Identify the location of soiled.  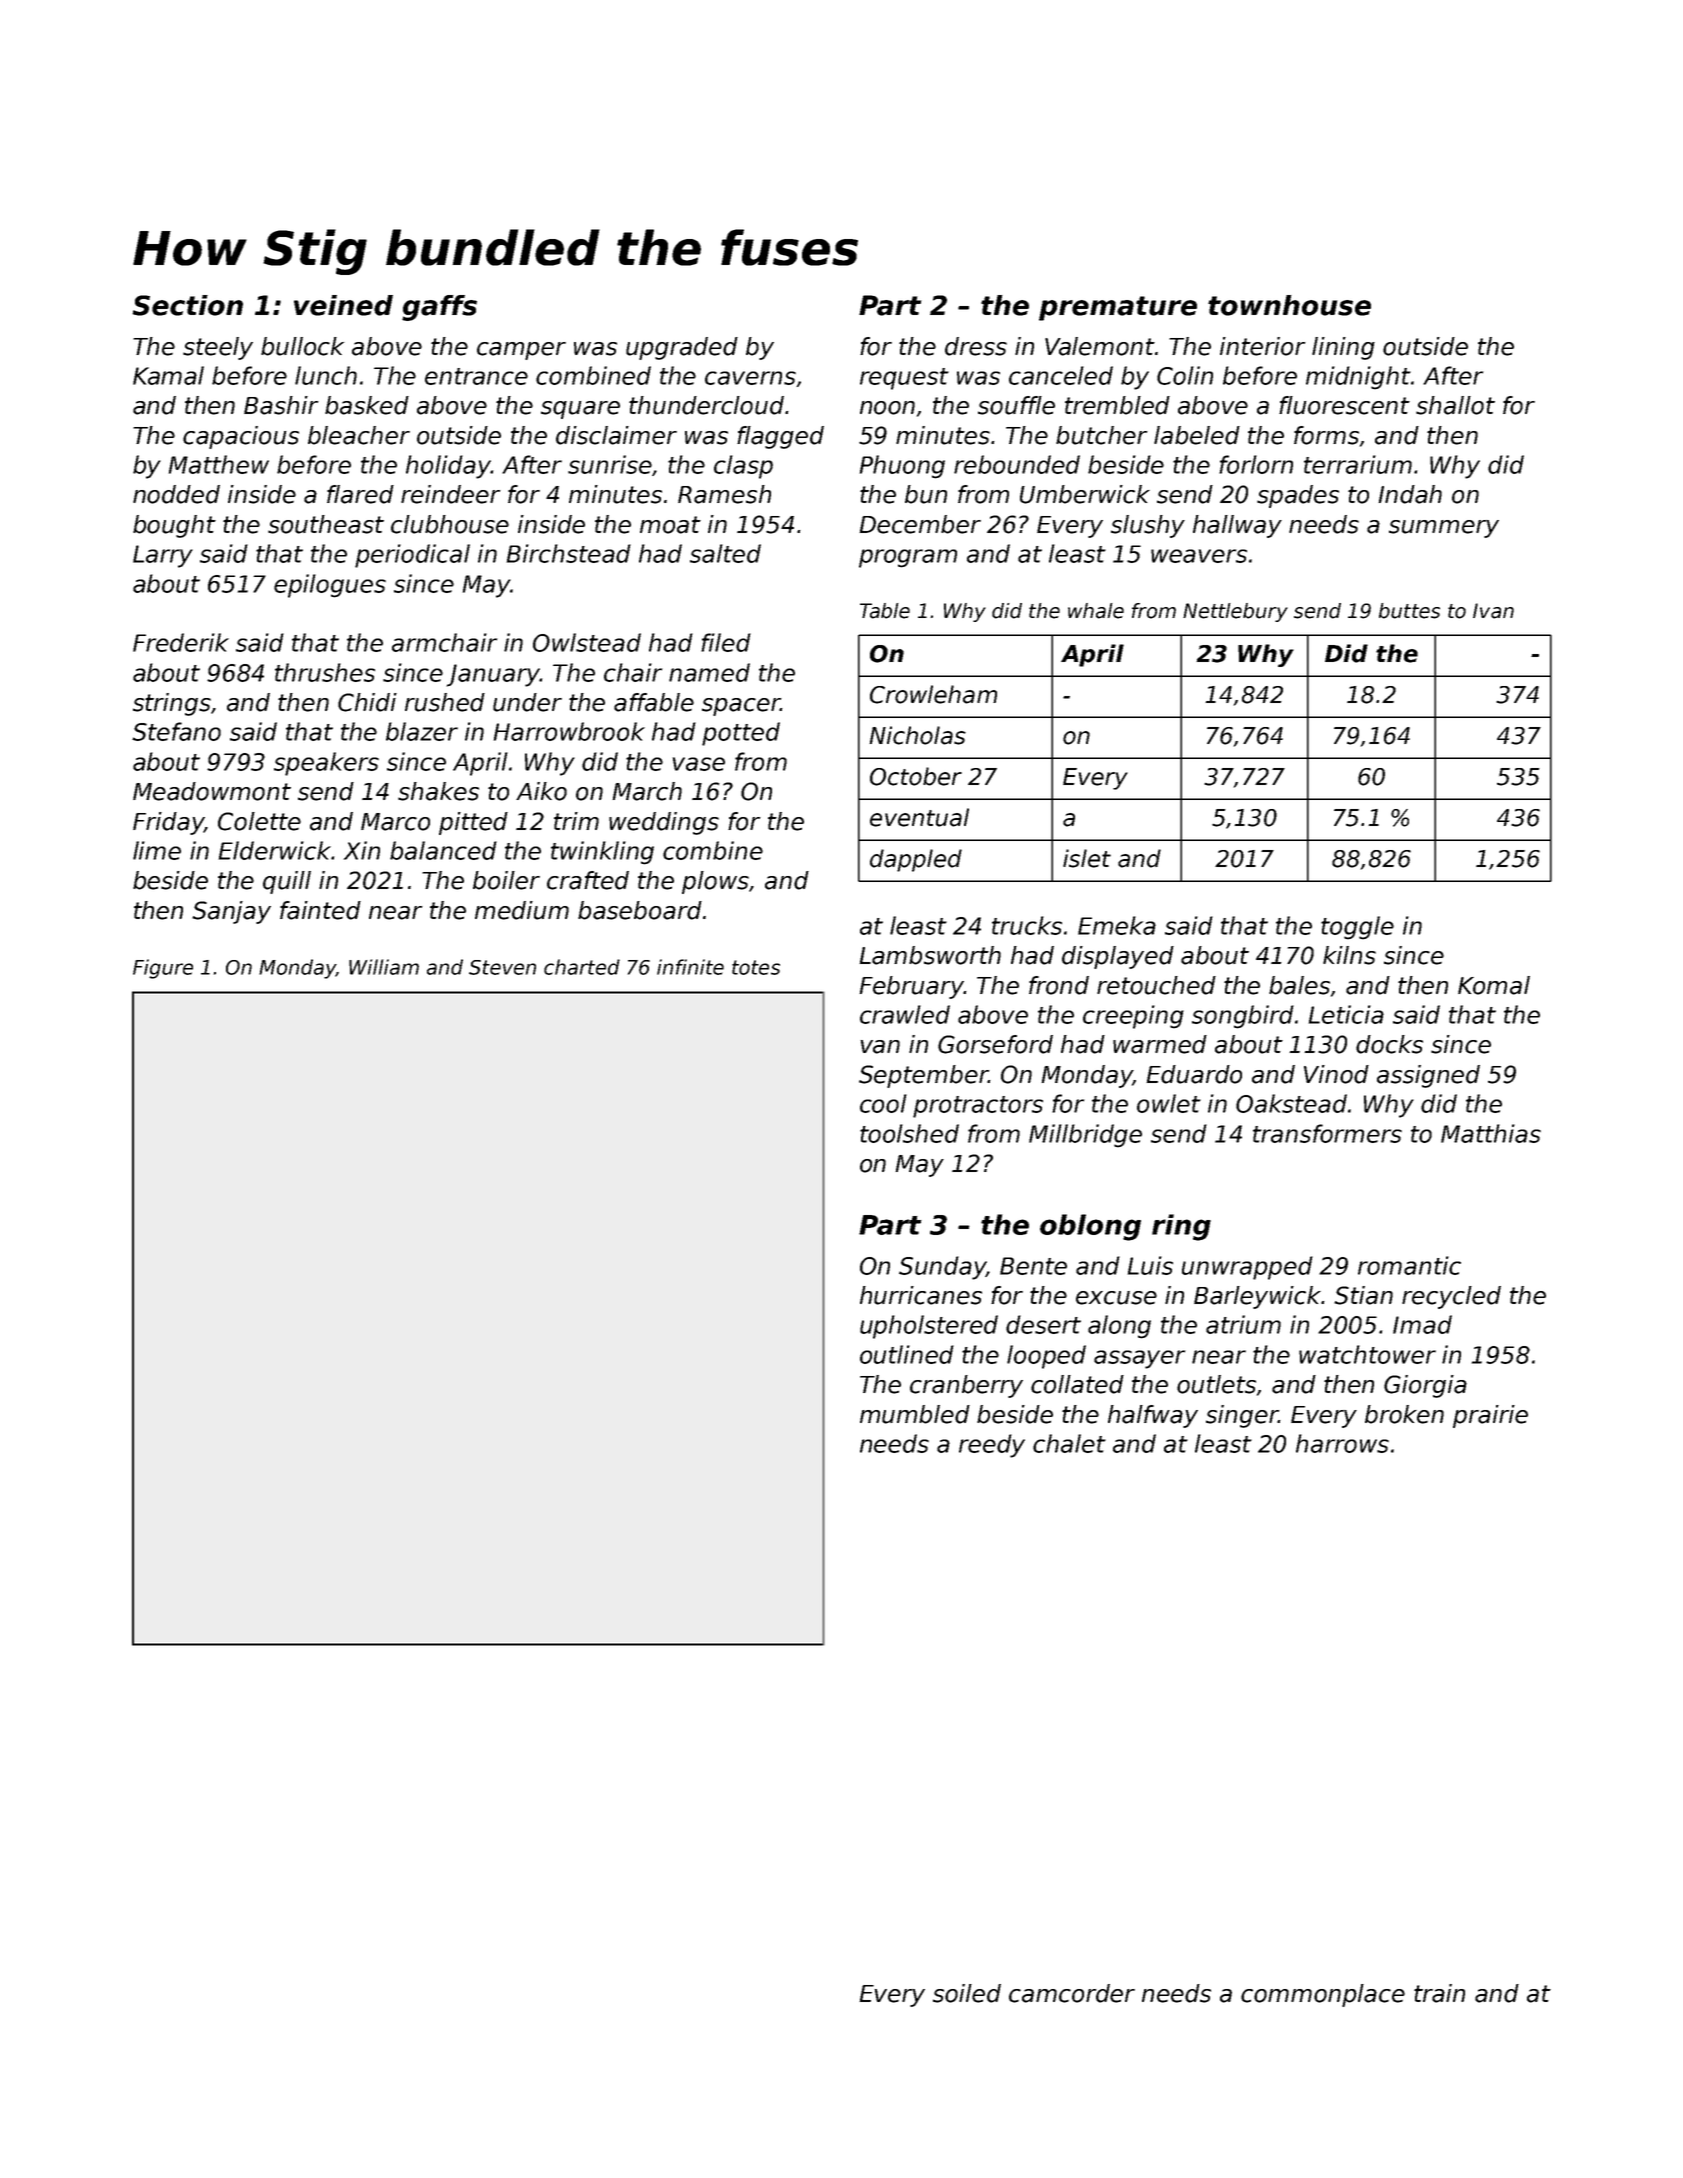
(967, 1993).
